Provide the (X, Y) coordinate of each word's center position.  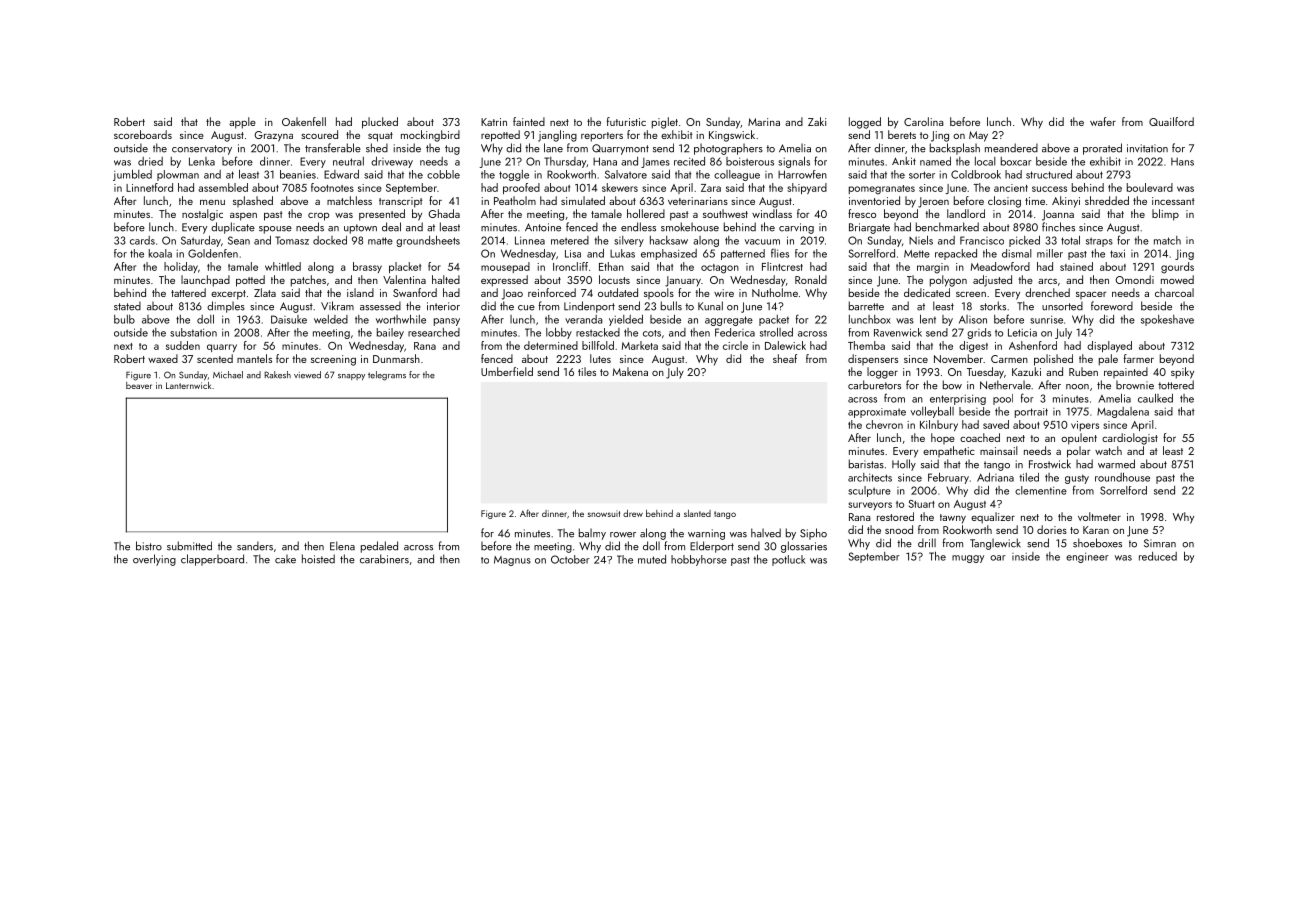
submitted (189, 546)
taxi (1117, 253)
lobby (559, 333)
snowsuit (604, 514)
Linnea (530, 240)
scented (215, 358)
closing (1004, 202)
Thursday (565, 162)
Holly (904, 465)
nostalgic (202, 215)
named (935, 161)
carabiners (384, 559)
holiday (181, 267)
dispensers (873, 359)
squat (380, 137)
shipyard (807, 188)
